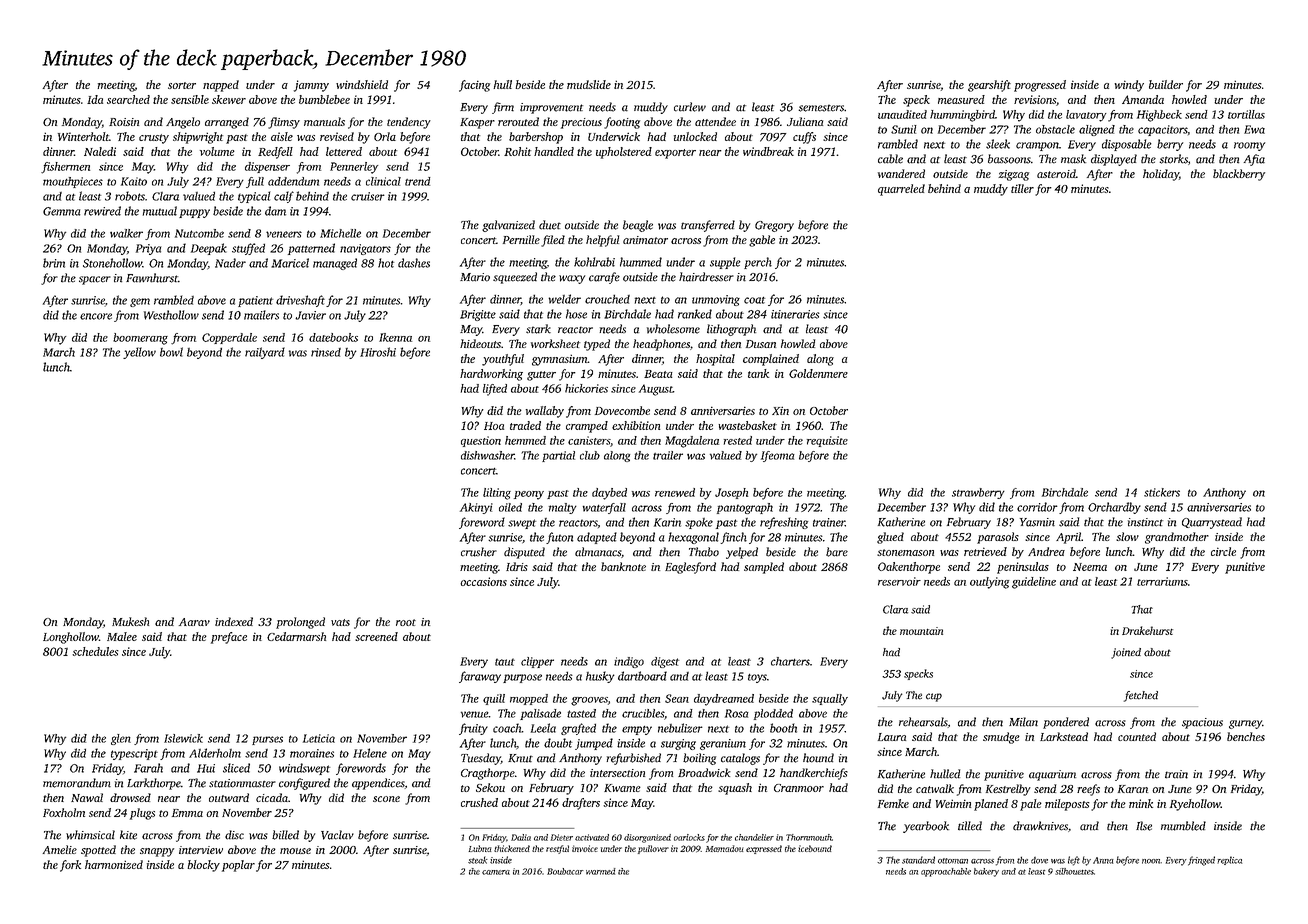 Image resolution: width=1308 pixels, height=924 pixels. Describe the element at coordinates (128, 99) in the image. I see `searched` at that location.
